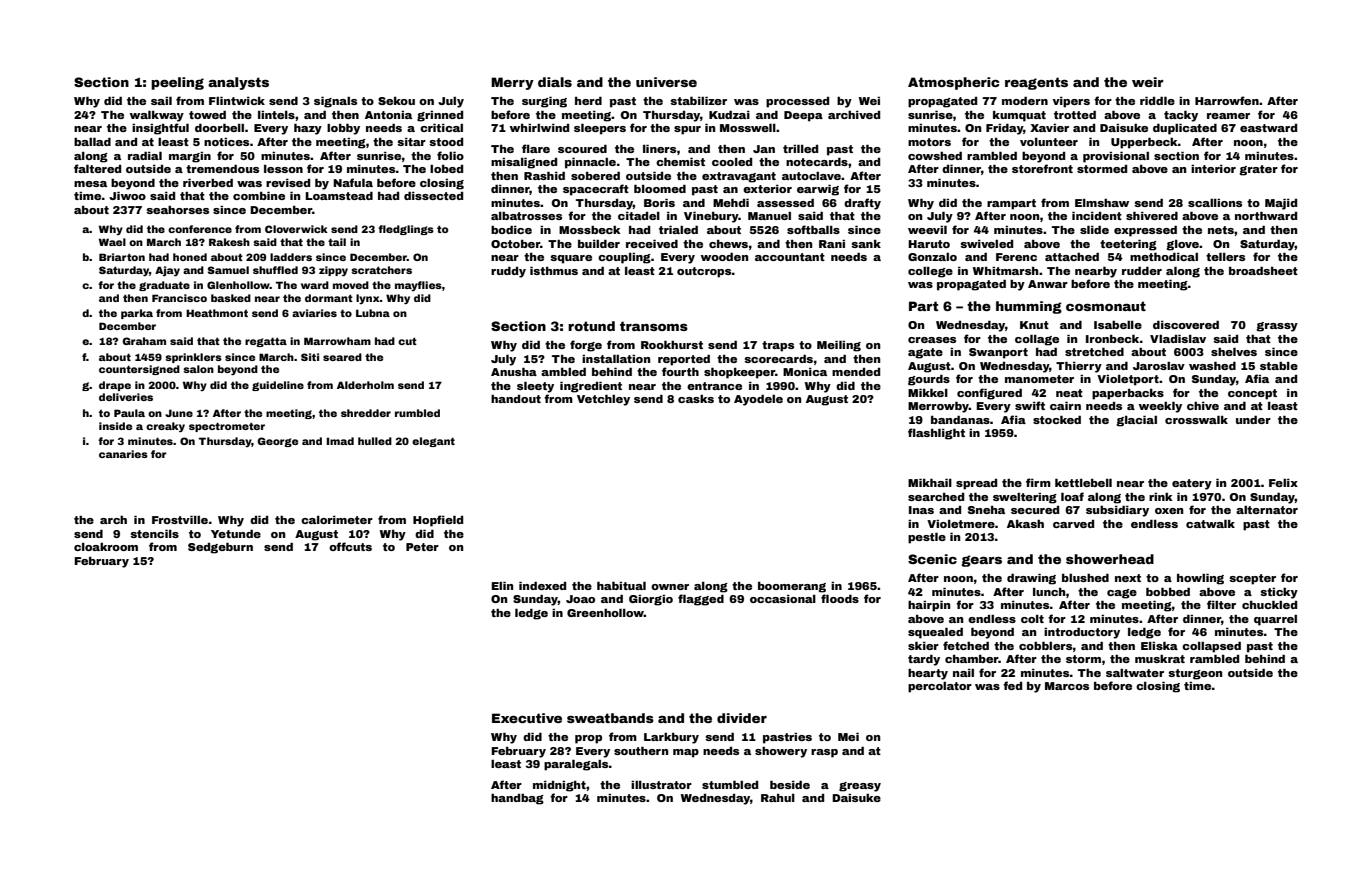  I want to click on Executive, so click(527, 718).
